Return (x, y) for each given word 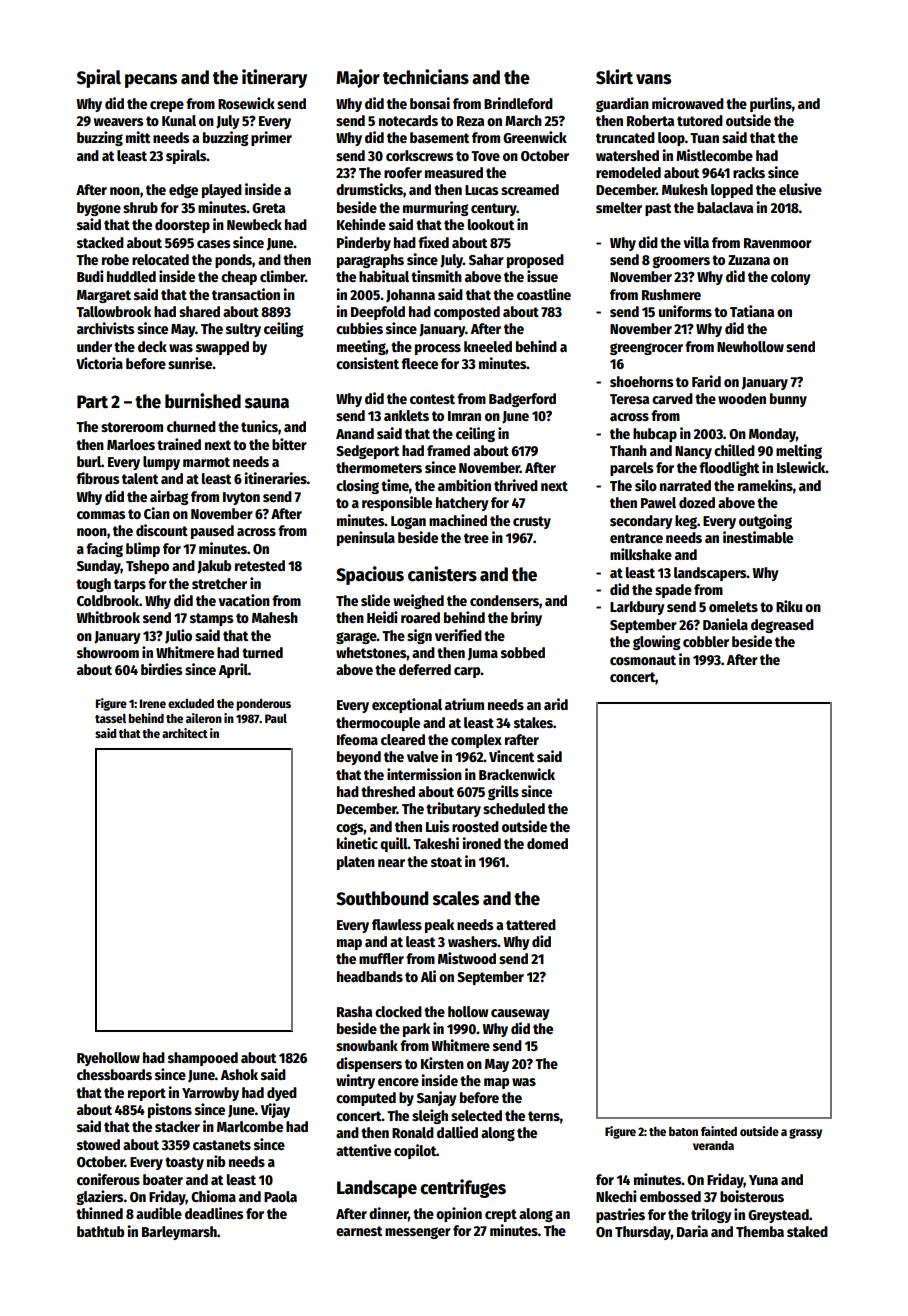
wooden (742, 398)
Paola (280, 1196)
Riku (789, 606)
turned (262, 652)
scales (456, 898)
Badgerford (522, 400)
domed (547, 843)
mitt (138, 137)
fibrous (97, 478)
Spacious (370, 575)
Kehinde (361, 224)
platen (356, 863)
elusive (800, 189)
